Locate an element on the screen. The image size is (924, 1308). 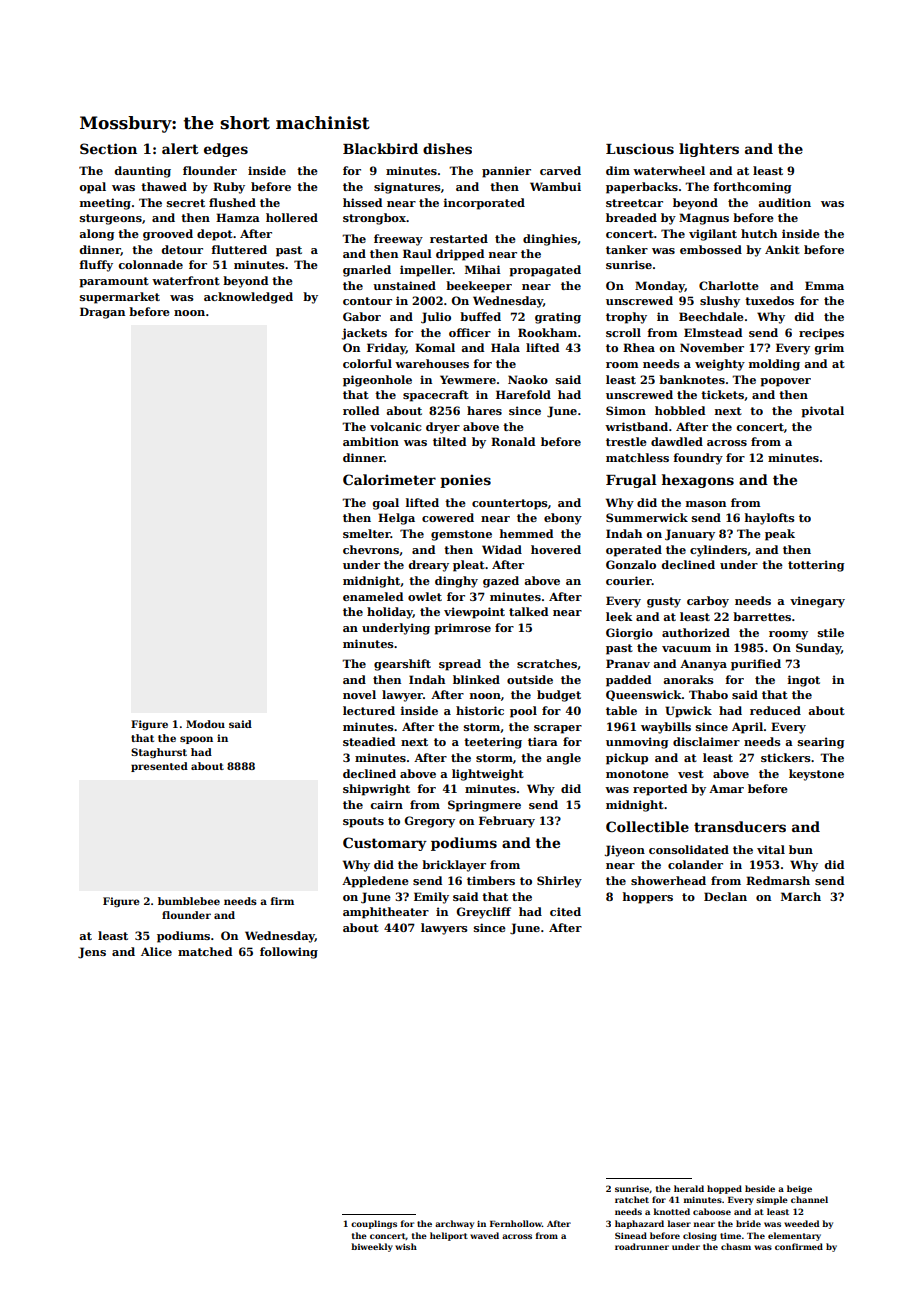
spoon is located at coordinates (196, 740).
